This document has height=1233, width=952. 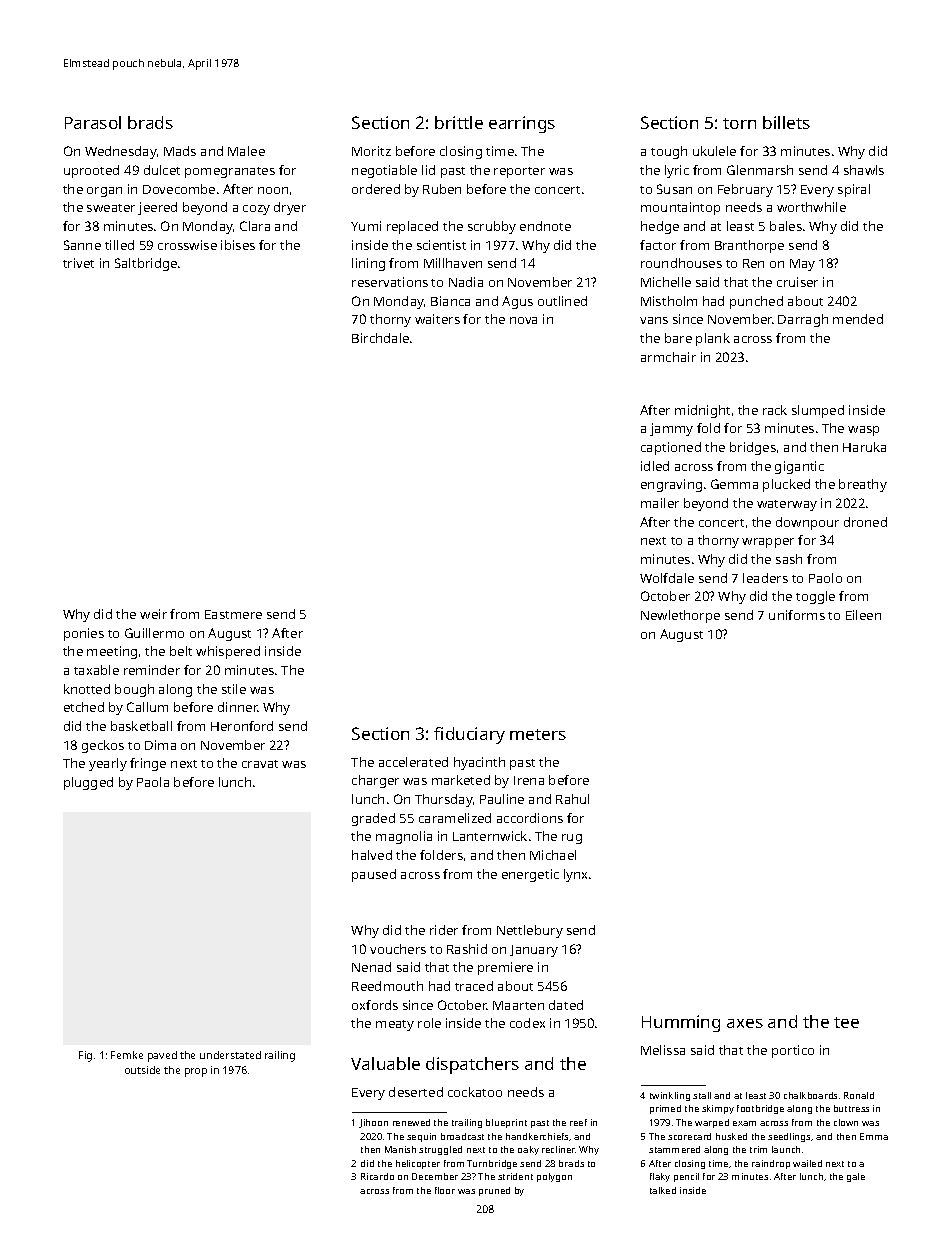 I want to click on Parasol, so click(x=93, y=122).
